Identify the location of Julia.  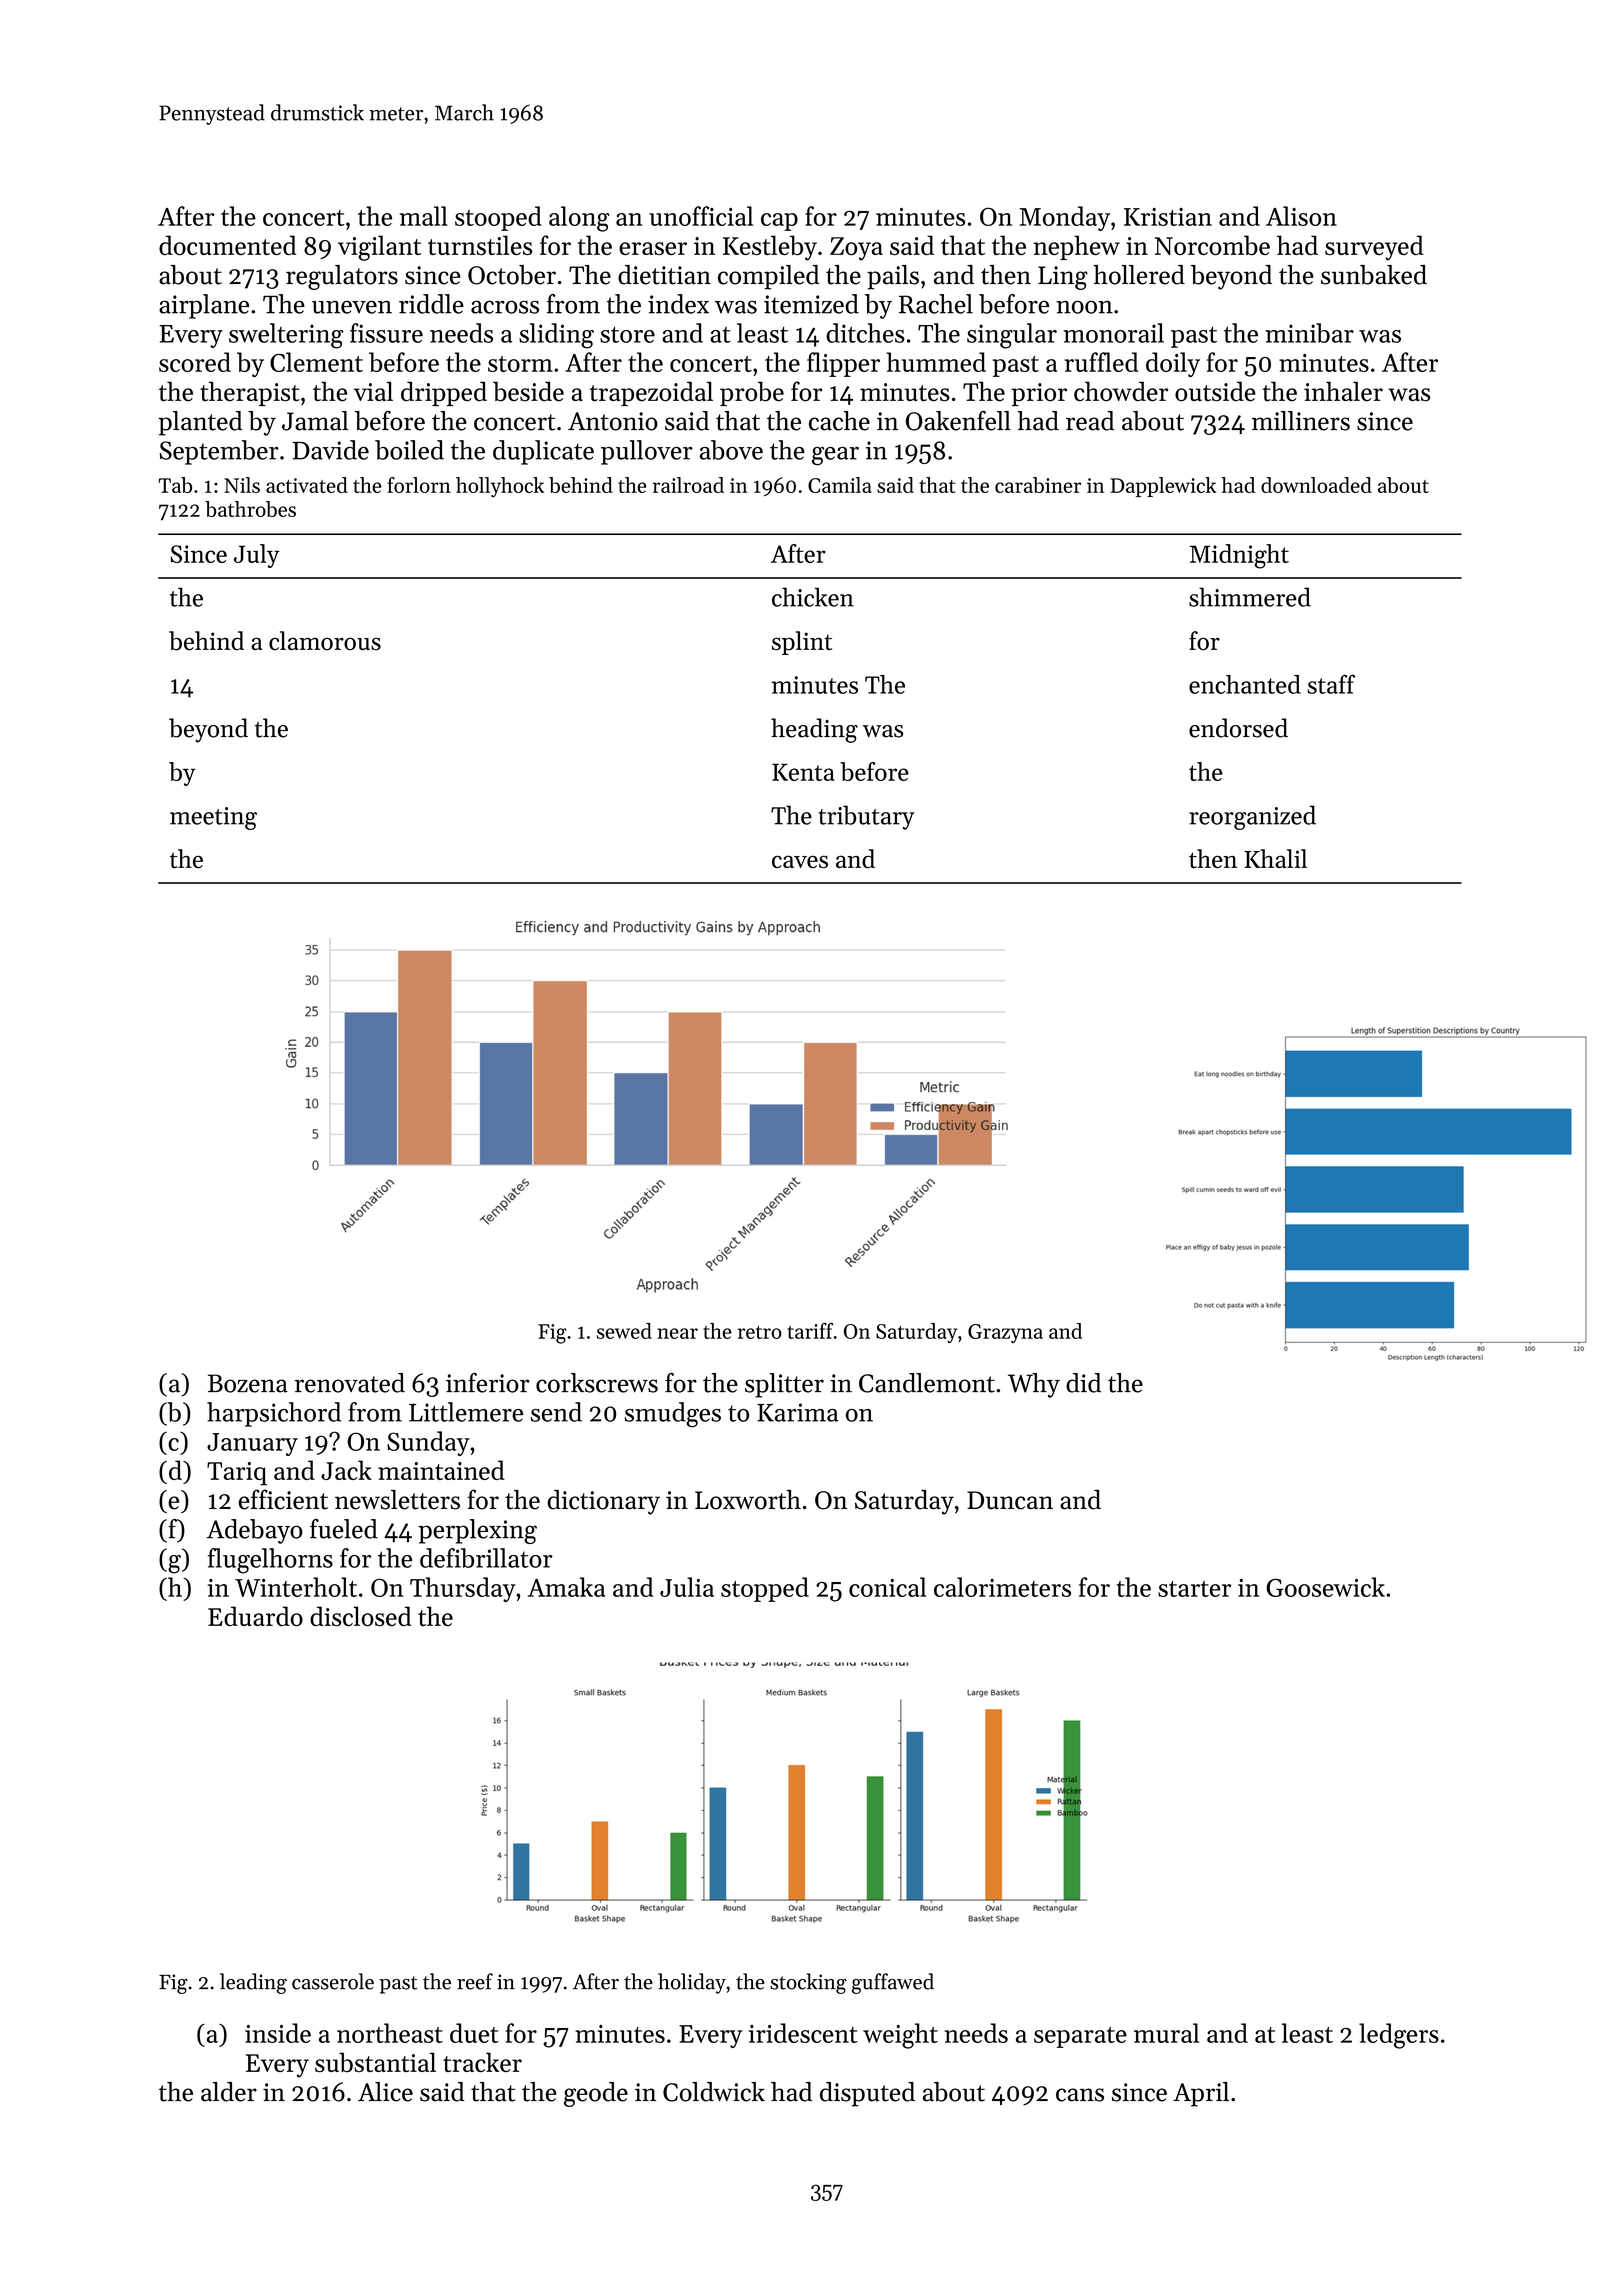
(687, 1587).
